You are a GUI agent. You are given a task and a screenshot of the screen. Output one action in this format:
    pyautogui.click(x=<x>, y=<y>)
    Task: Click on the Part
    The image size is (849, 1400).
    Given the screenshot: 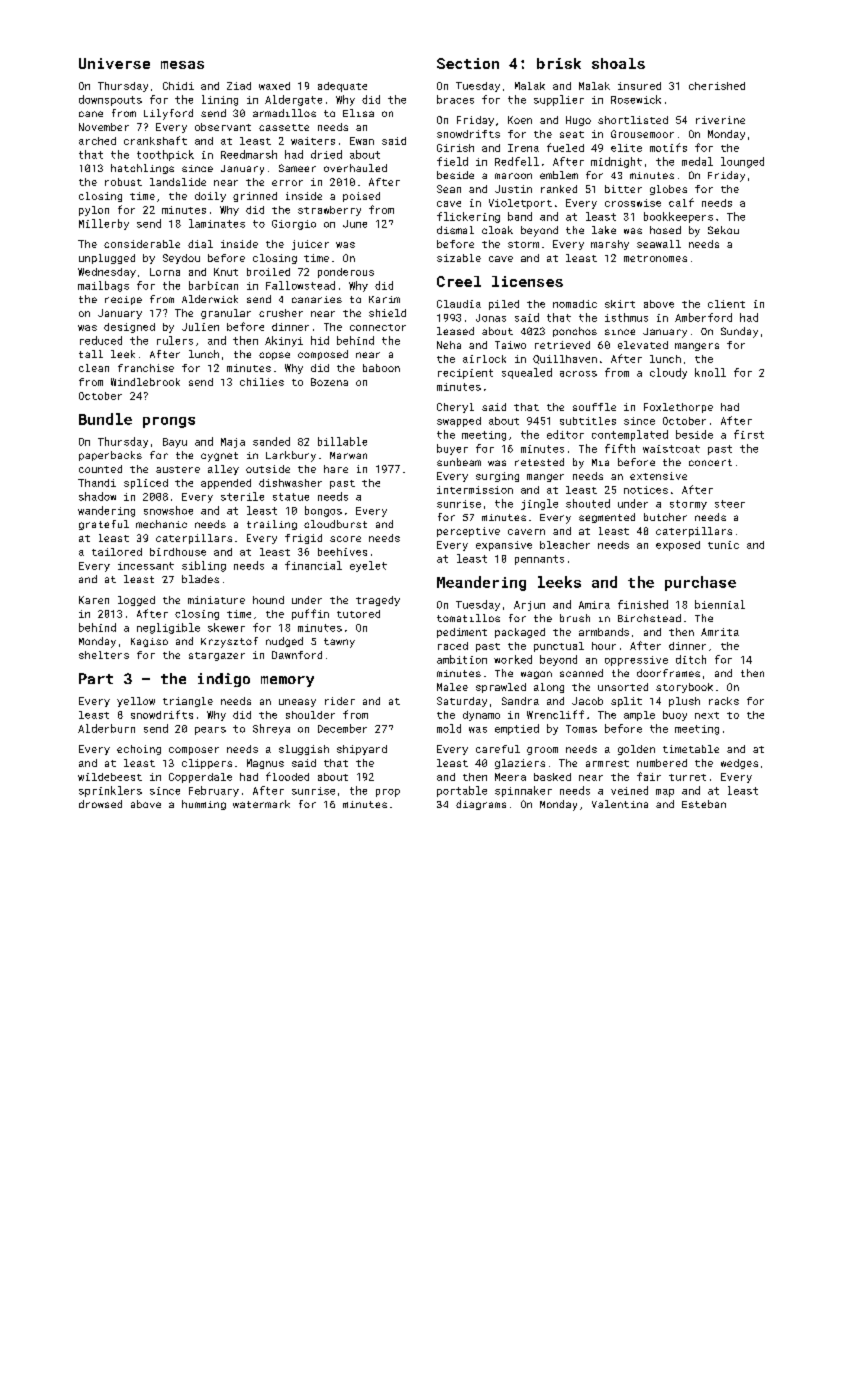 What is the action you would take?
    pyautogui.click(x=96, y=678)
